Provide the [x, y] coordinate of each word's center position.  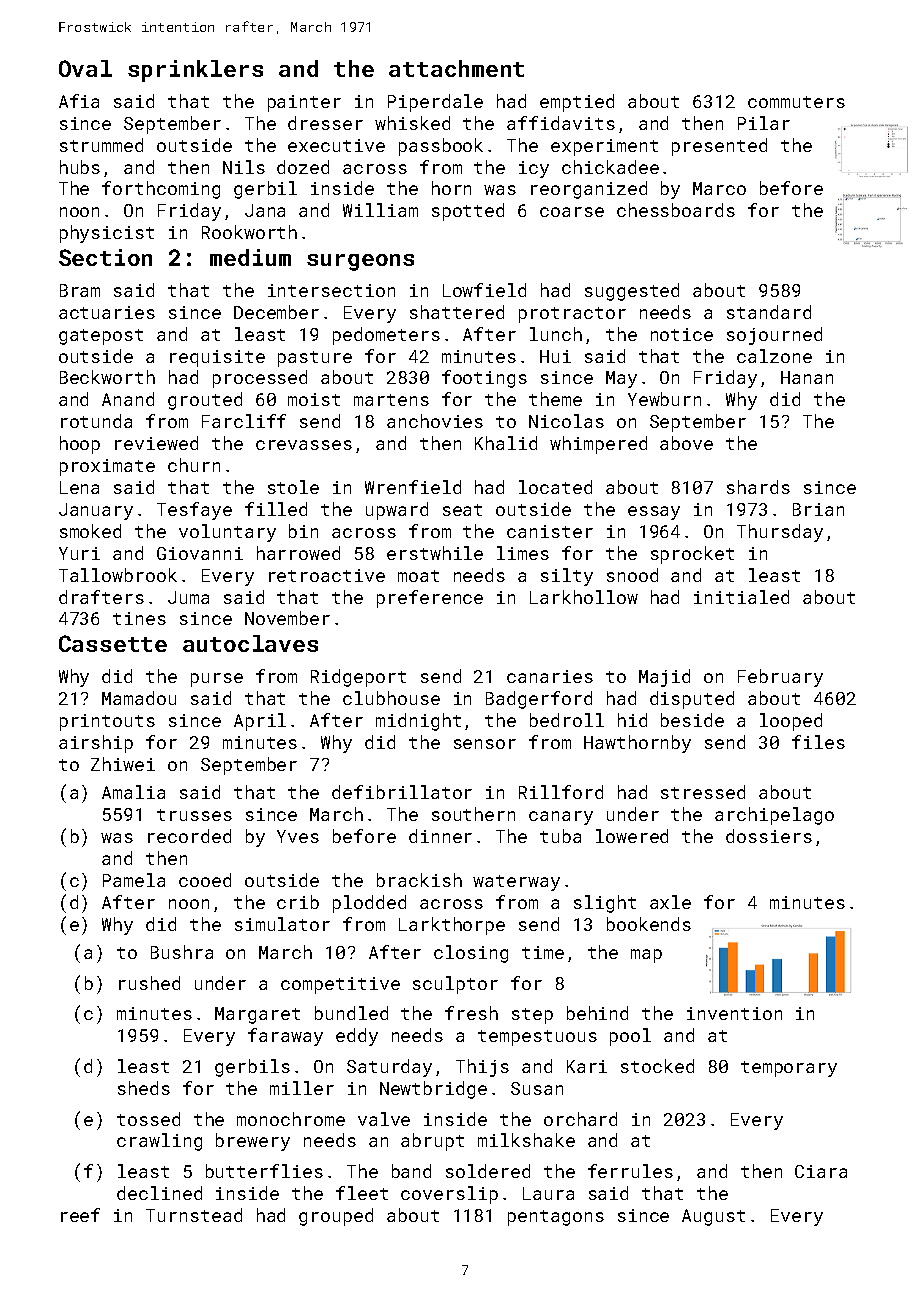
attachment [456, 68]
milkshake [526, 1140]
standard [769, 312]
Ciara [821, 1171]
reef [80, 1215]
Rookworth [249, 232]
